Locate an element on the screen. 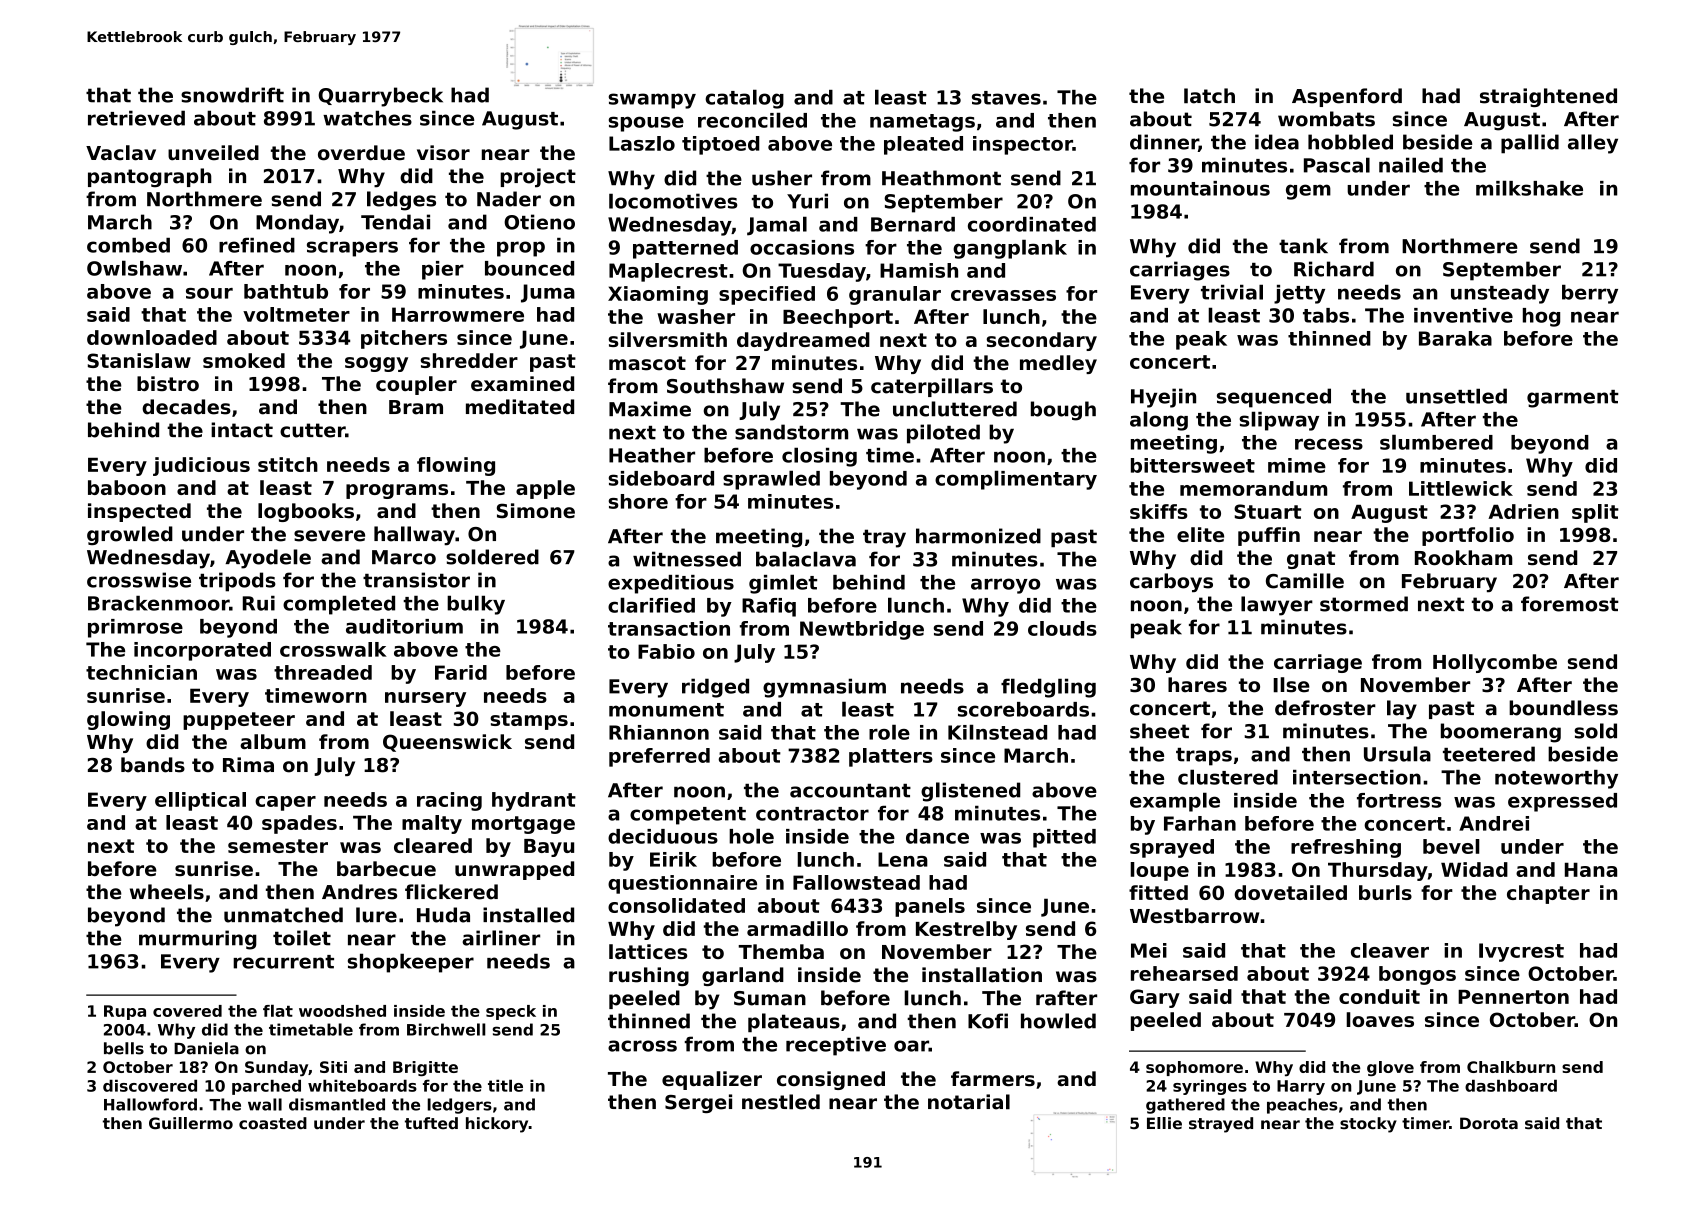  Ursula is located at coordinates (1397, 754).
